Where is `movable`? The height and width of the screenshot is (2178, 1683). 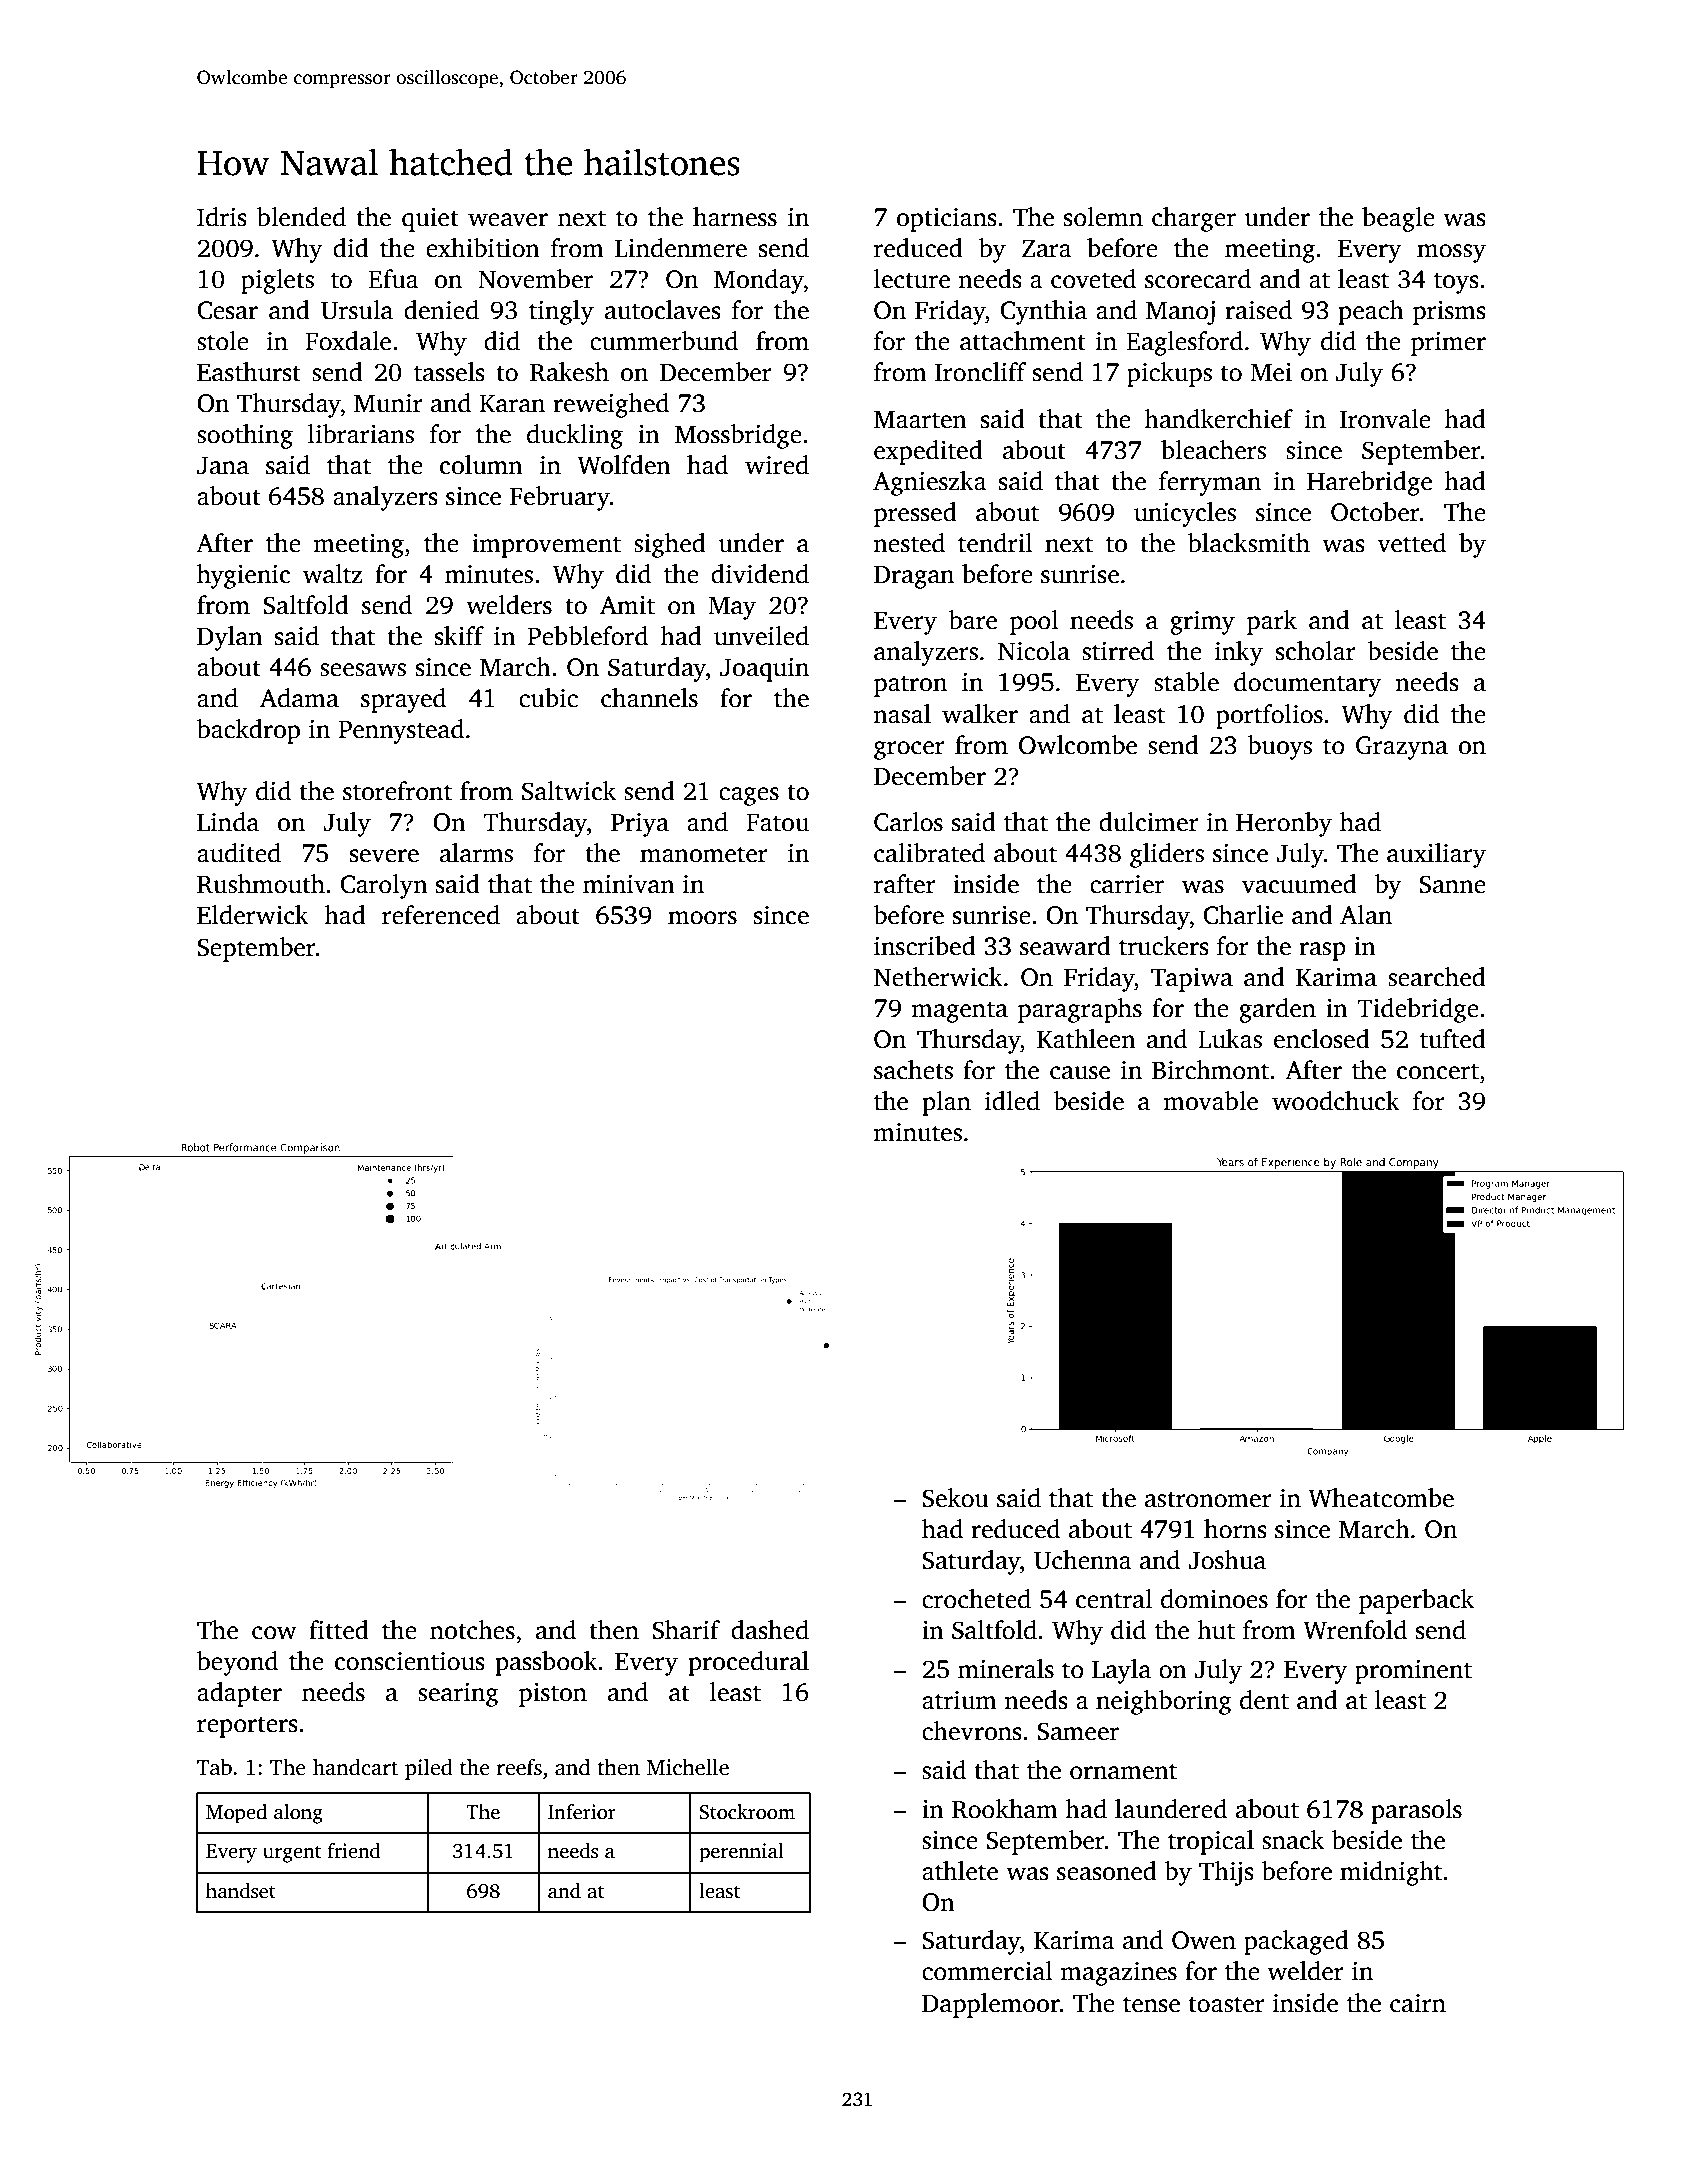
movable is located at coordinates (1210, 1101).
